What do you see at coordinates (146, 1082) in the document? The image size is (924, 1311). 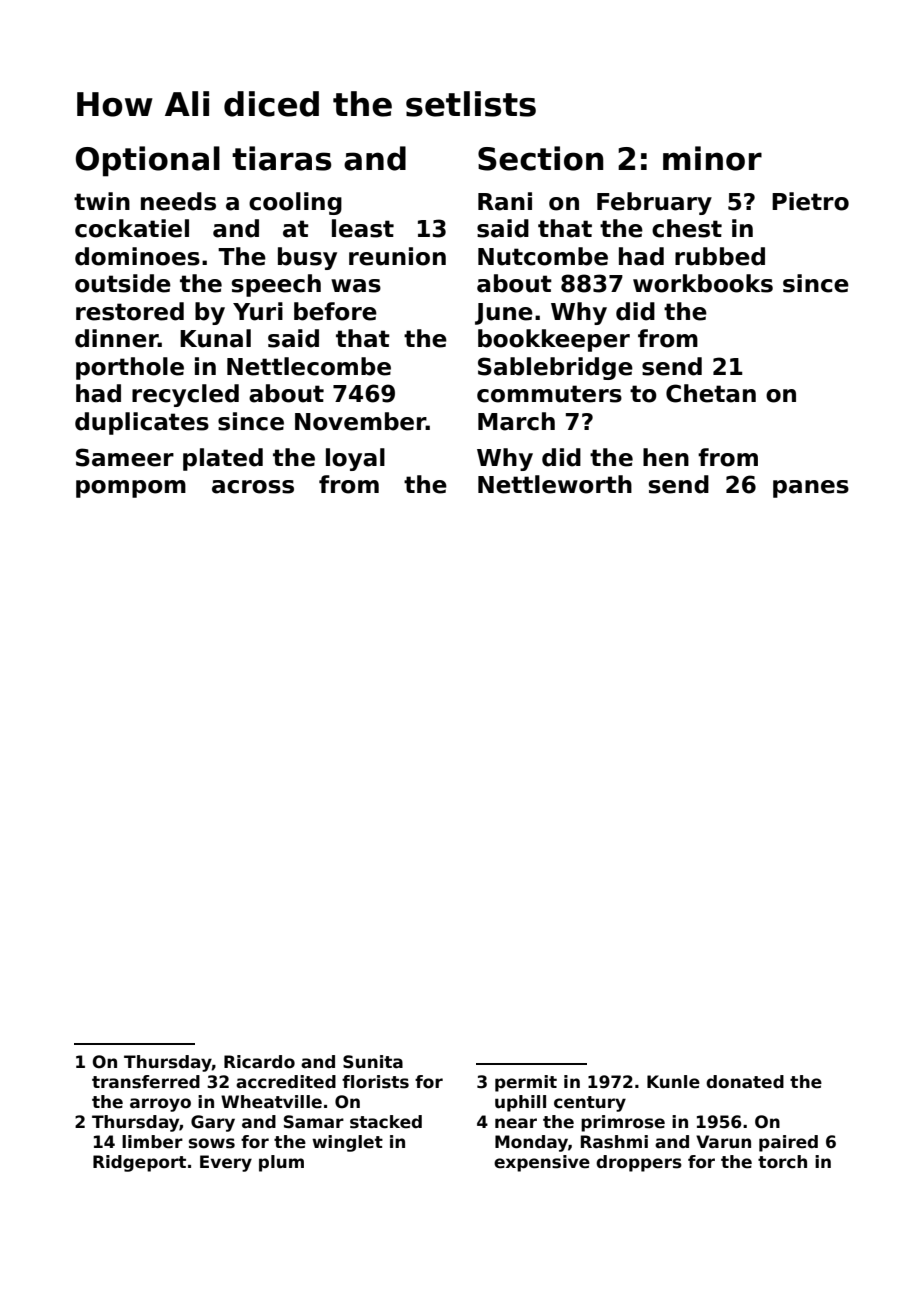 I see `transferred` at bounding box center [146, 1082].
